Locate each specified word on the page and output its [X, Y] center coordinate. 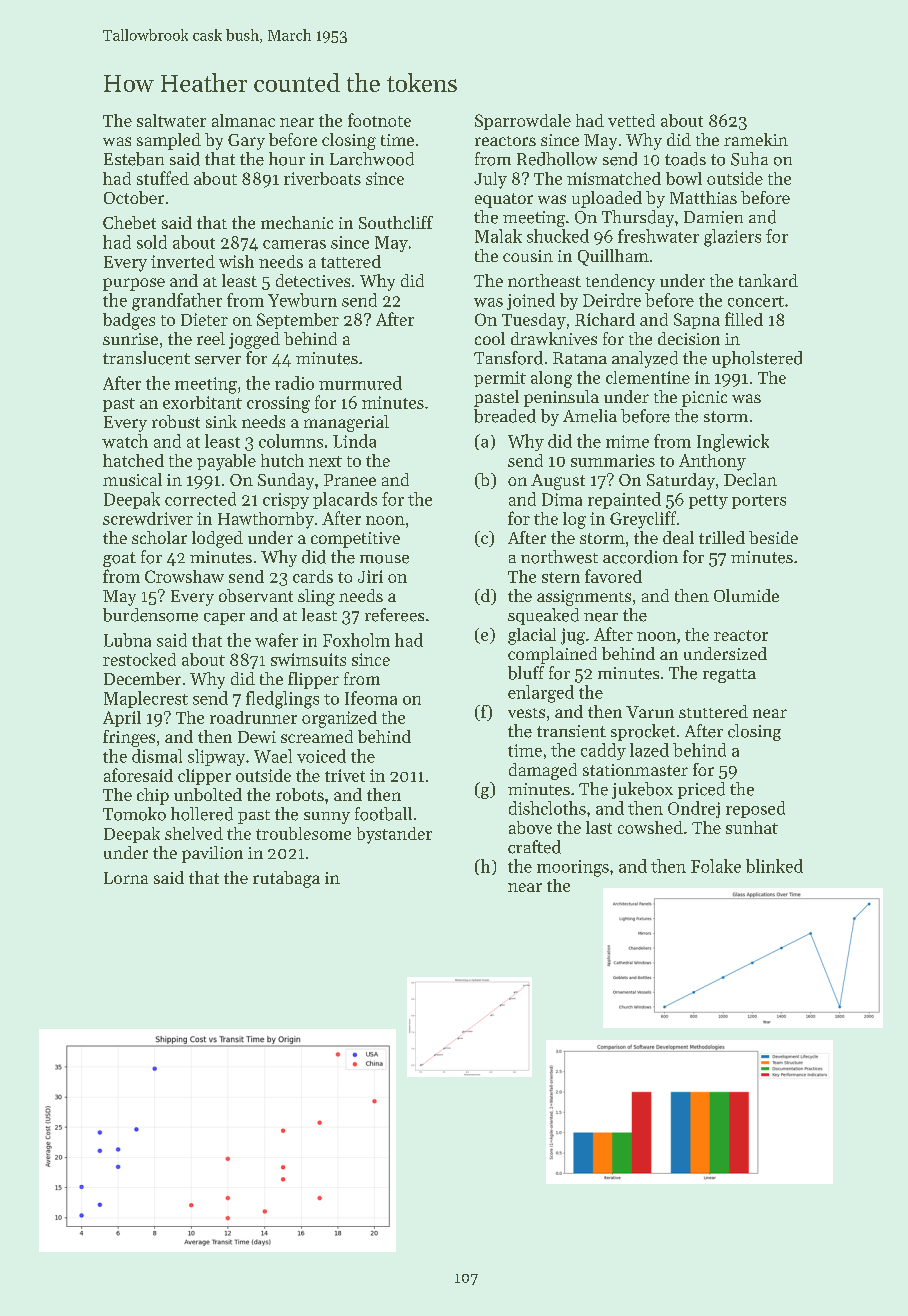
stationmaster [635, 770]
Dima [562, 499]
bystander [394, 835]
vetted [631, 120]
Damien [713, 217]
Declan [750, 479]
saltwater [171, 120]
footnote [379, 120]
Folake [716, 866]
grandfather [177, 302]
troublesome [303, 833]
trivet [345, 775]
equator [504, 200]
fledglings [282, 700]
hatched [133, 460]
